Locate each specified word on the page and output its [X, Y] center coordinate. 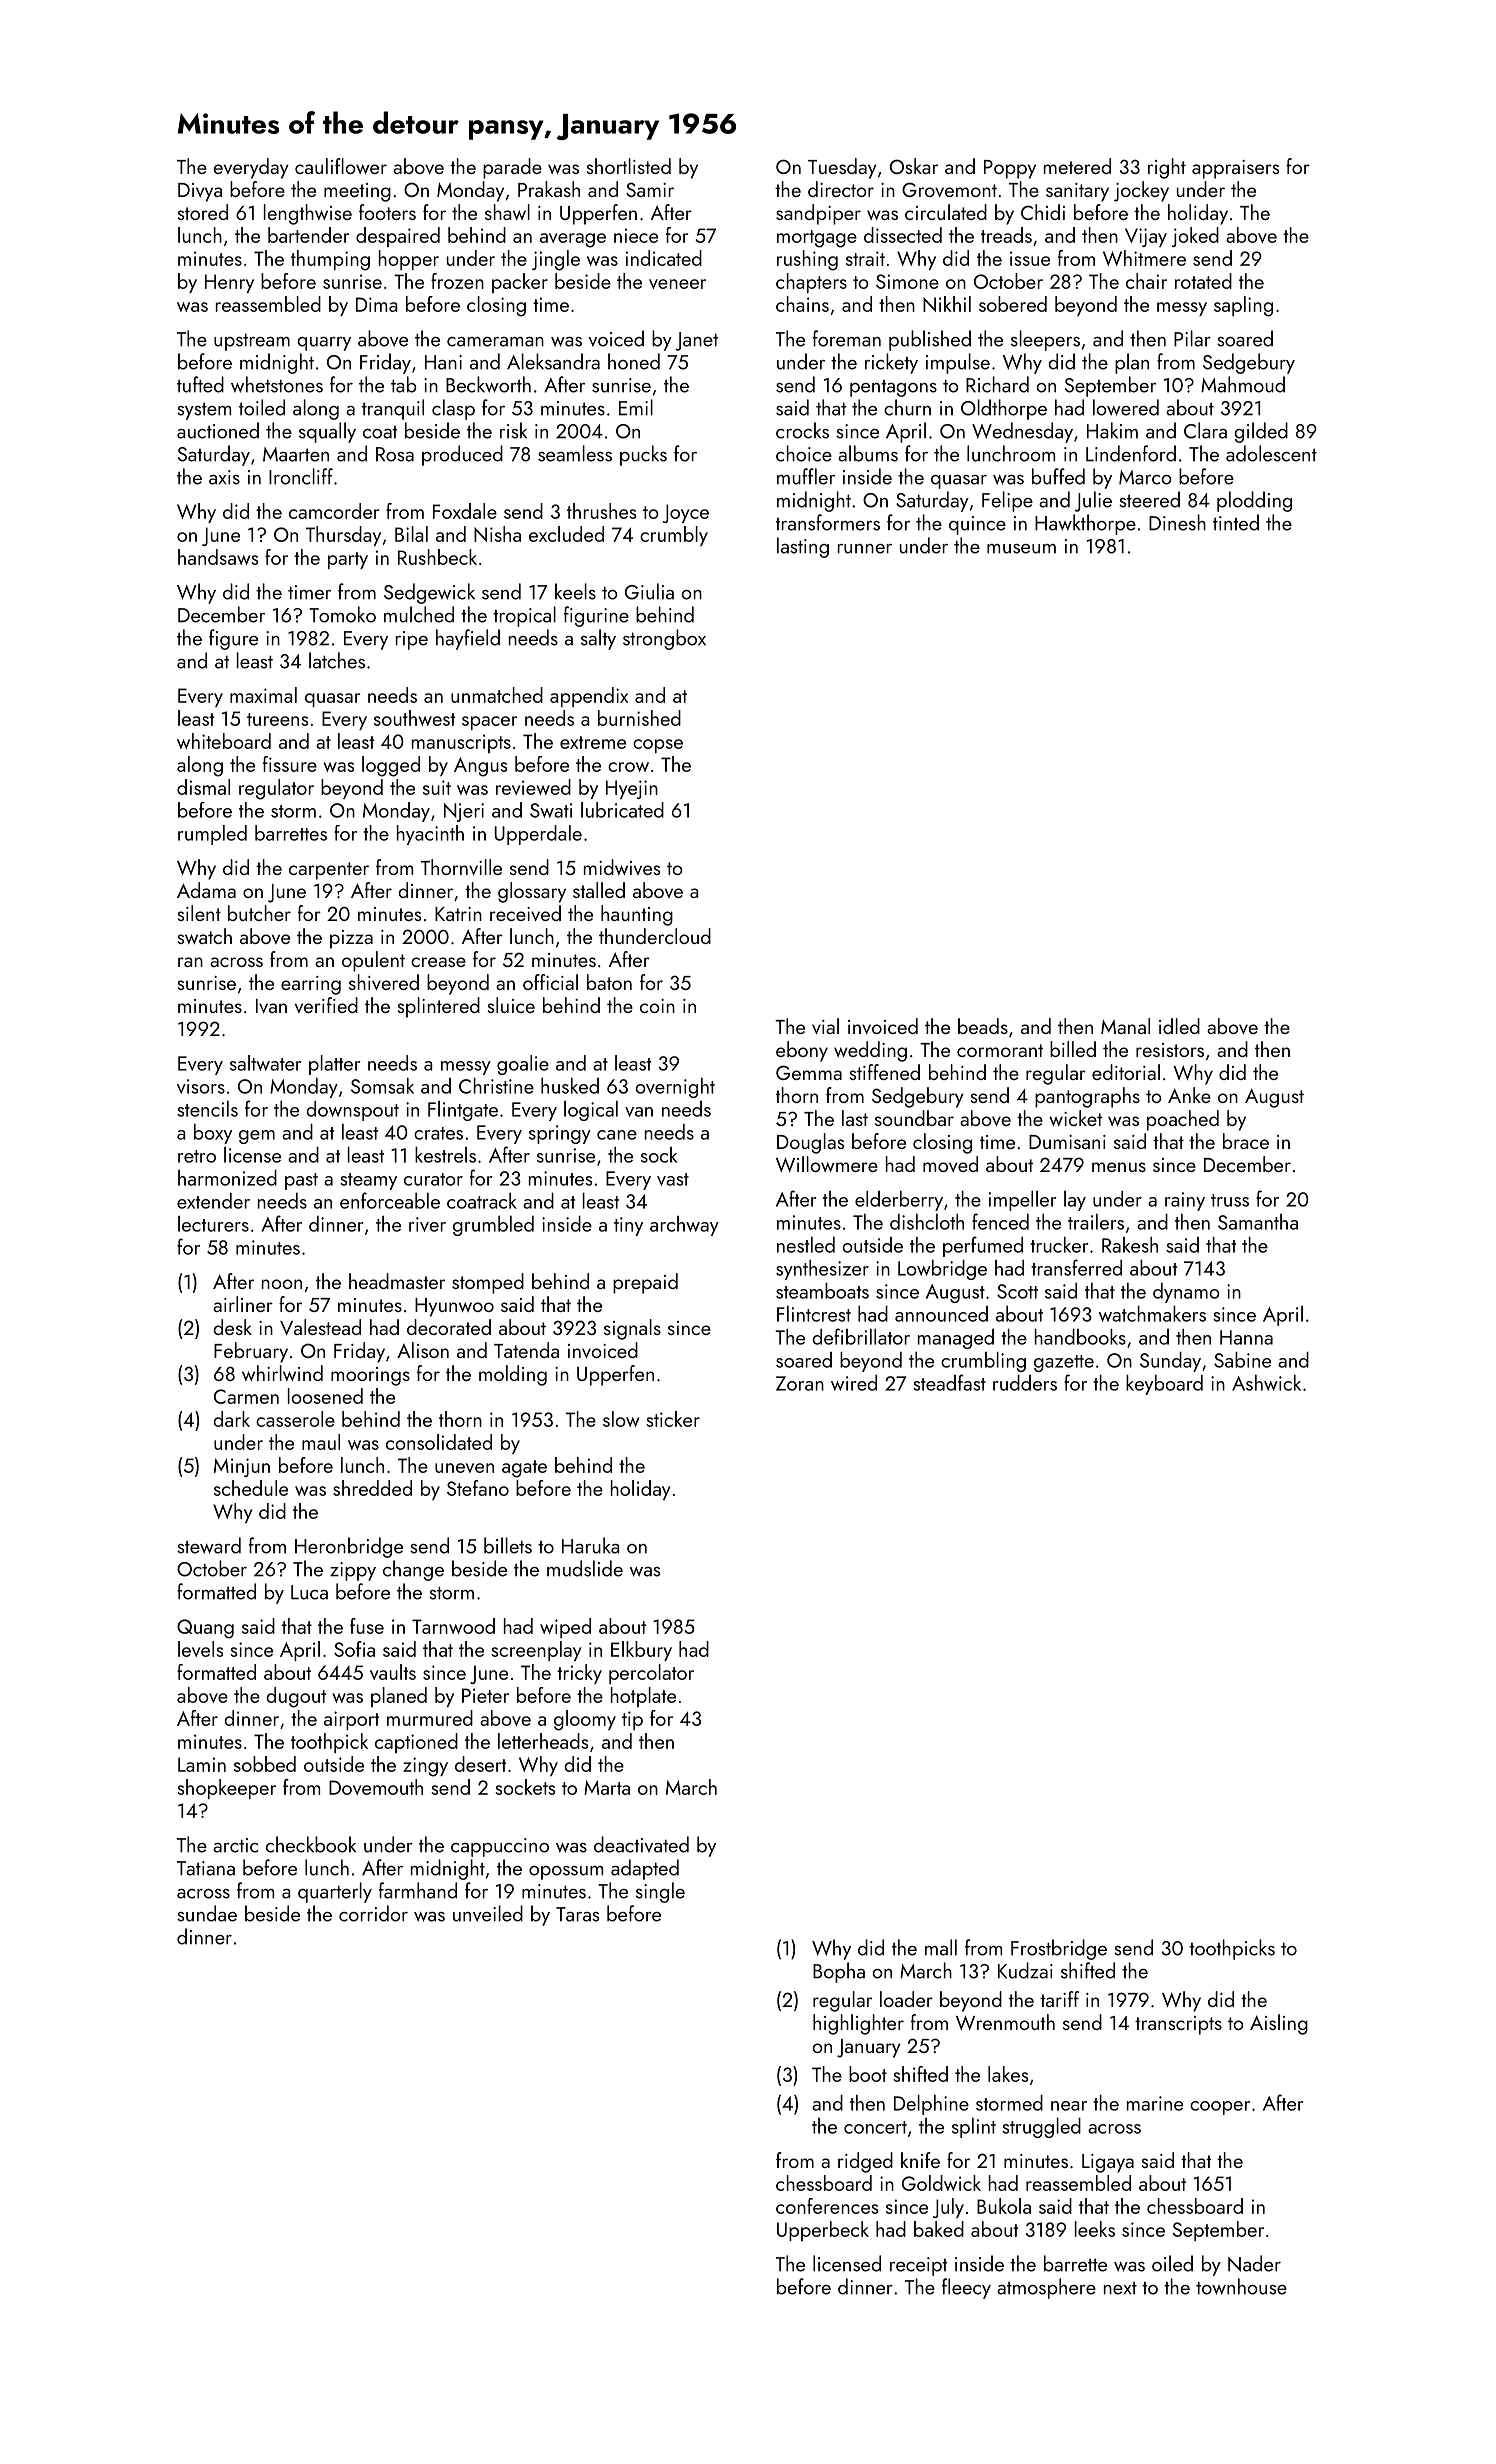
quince [977, 525]
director [841, 189]
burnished [639, 718]
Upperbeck [823, 2231]
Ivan [271, 1006]
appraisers [1235, 169]
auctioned [218, 430]
